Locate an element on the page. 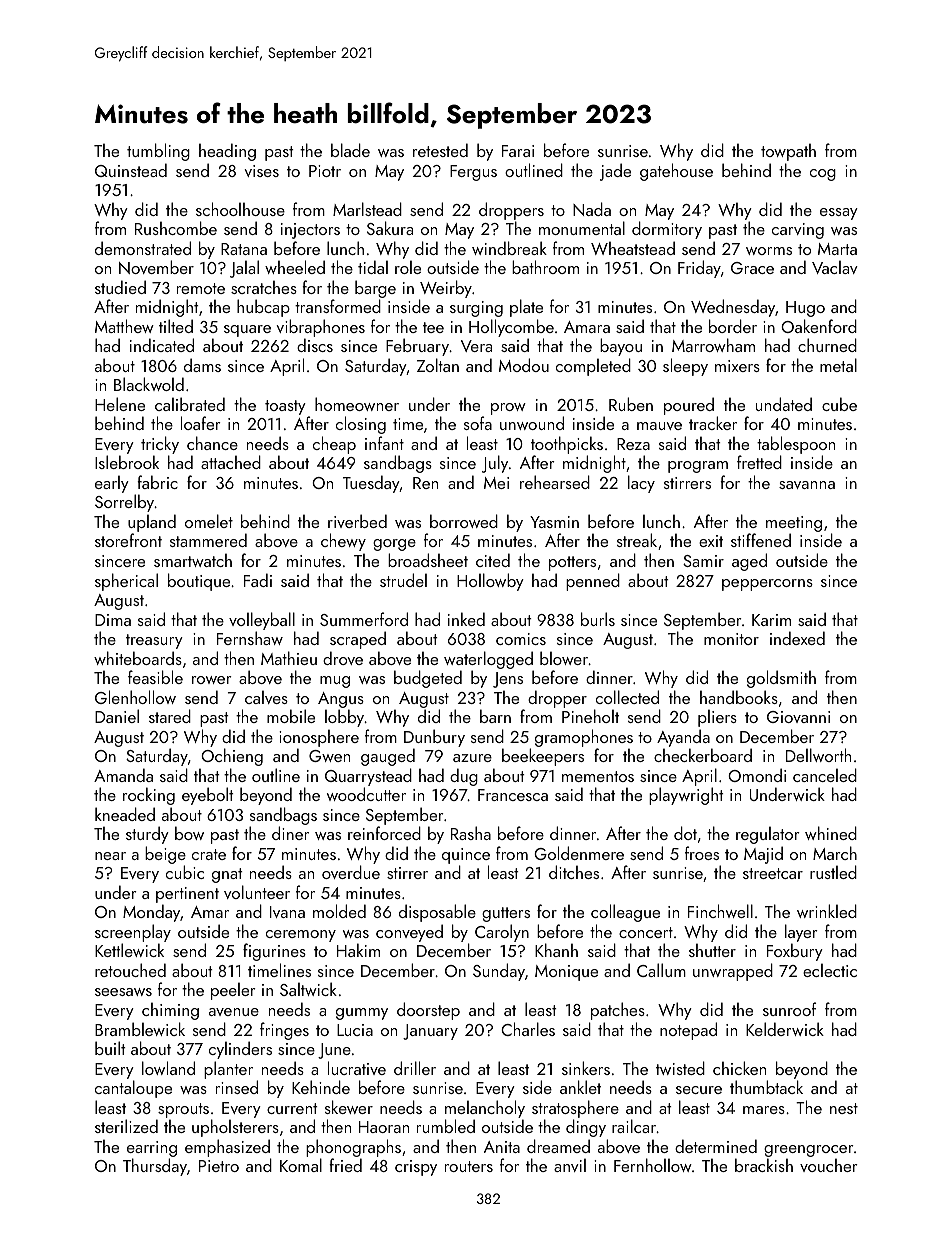  calves is located at coordinates (266, 697).
